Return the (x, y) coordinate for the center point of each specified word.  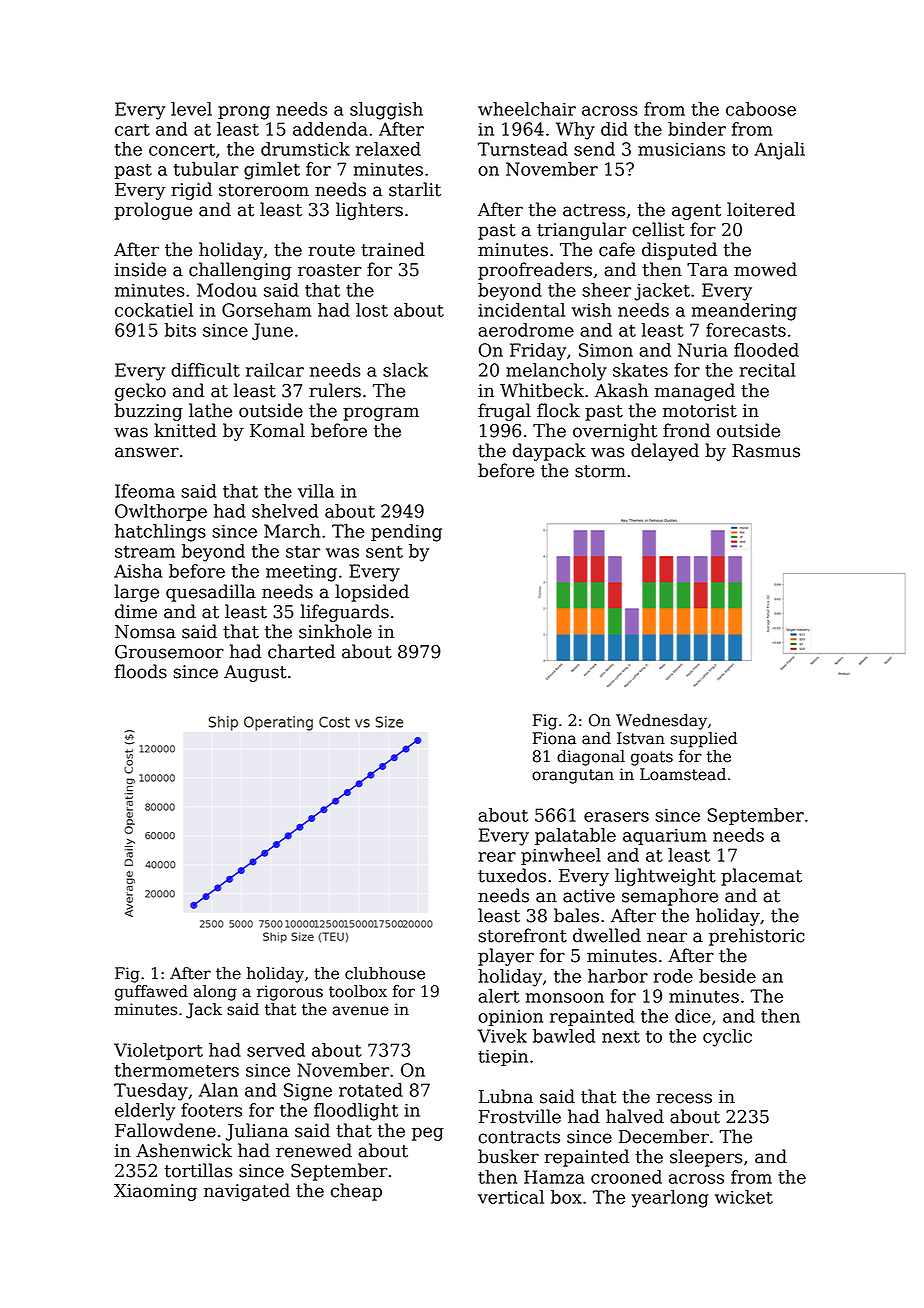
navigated (247, 1192)
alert (499, 996)
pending (406, 533)
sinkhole (335, 631)
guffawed (151, 993)
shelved (285, 511)
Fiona (554, 738)
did (614, 129)
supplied (704, 740)
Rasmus (766, 451)
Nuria (703, 350)
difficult (205, 370)
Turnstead (523, 149)
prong (244, 113)
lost (372, 310)
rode (673, 976)
